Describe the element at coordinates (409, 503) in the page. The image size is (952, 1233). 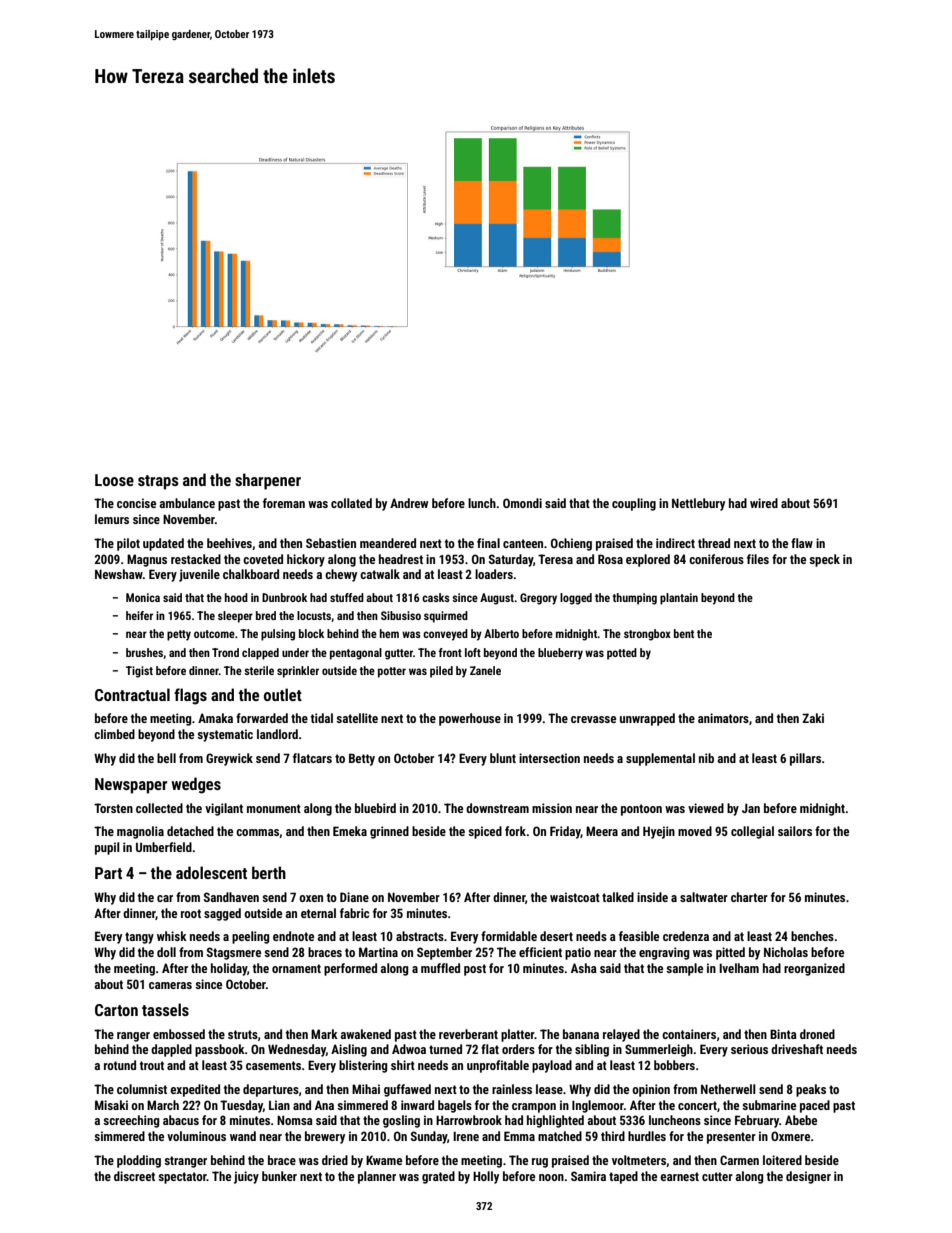
I see `Andrew` at that location.
